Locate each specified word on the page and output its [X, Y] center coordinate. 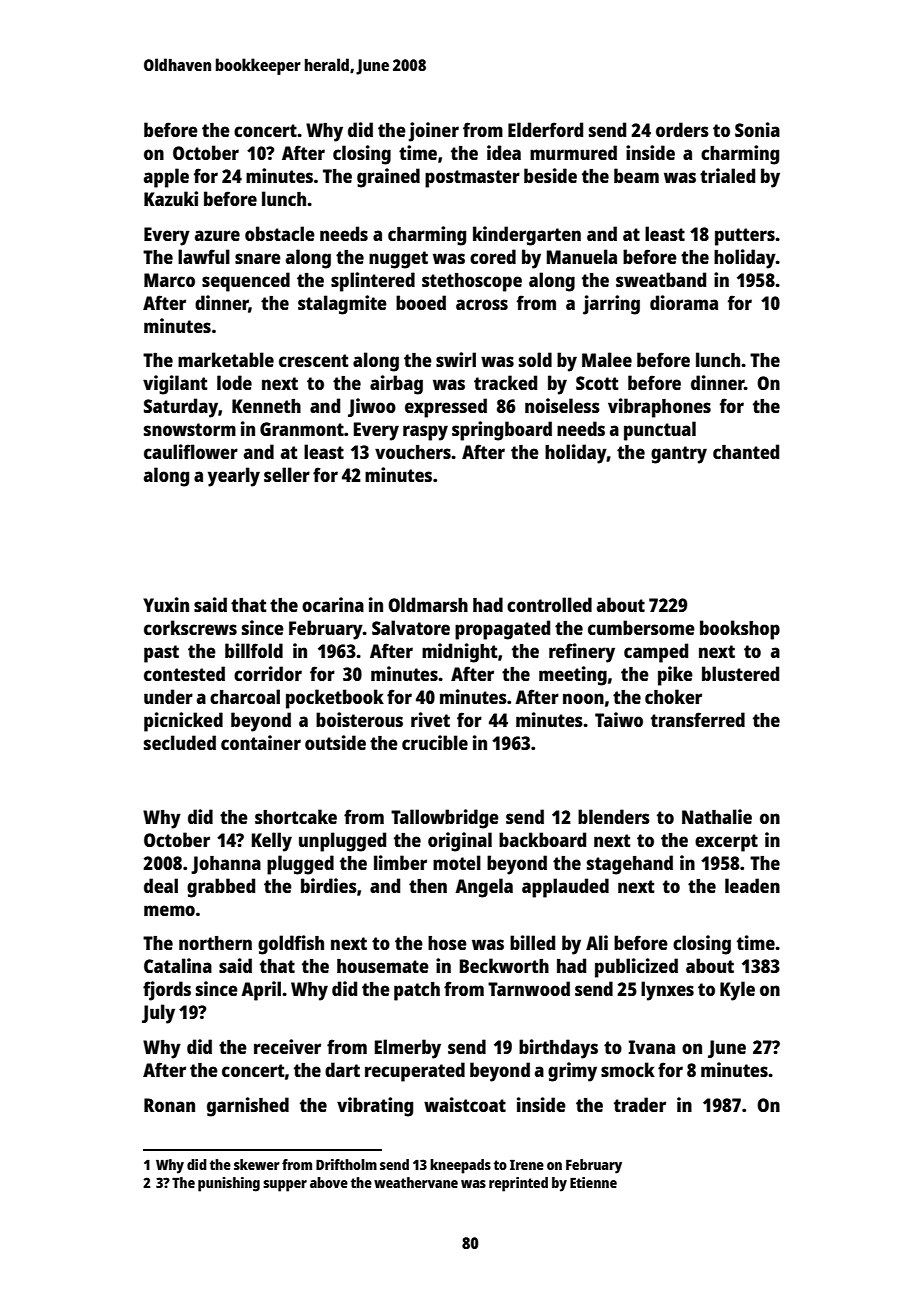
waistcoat [465, 1104]
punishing [229, 1184]
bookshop [740, 630]
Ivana [652, 1047]
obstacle [280, 233]
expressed [446, 408]
